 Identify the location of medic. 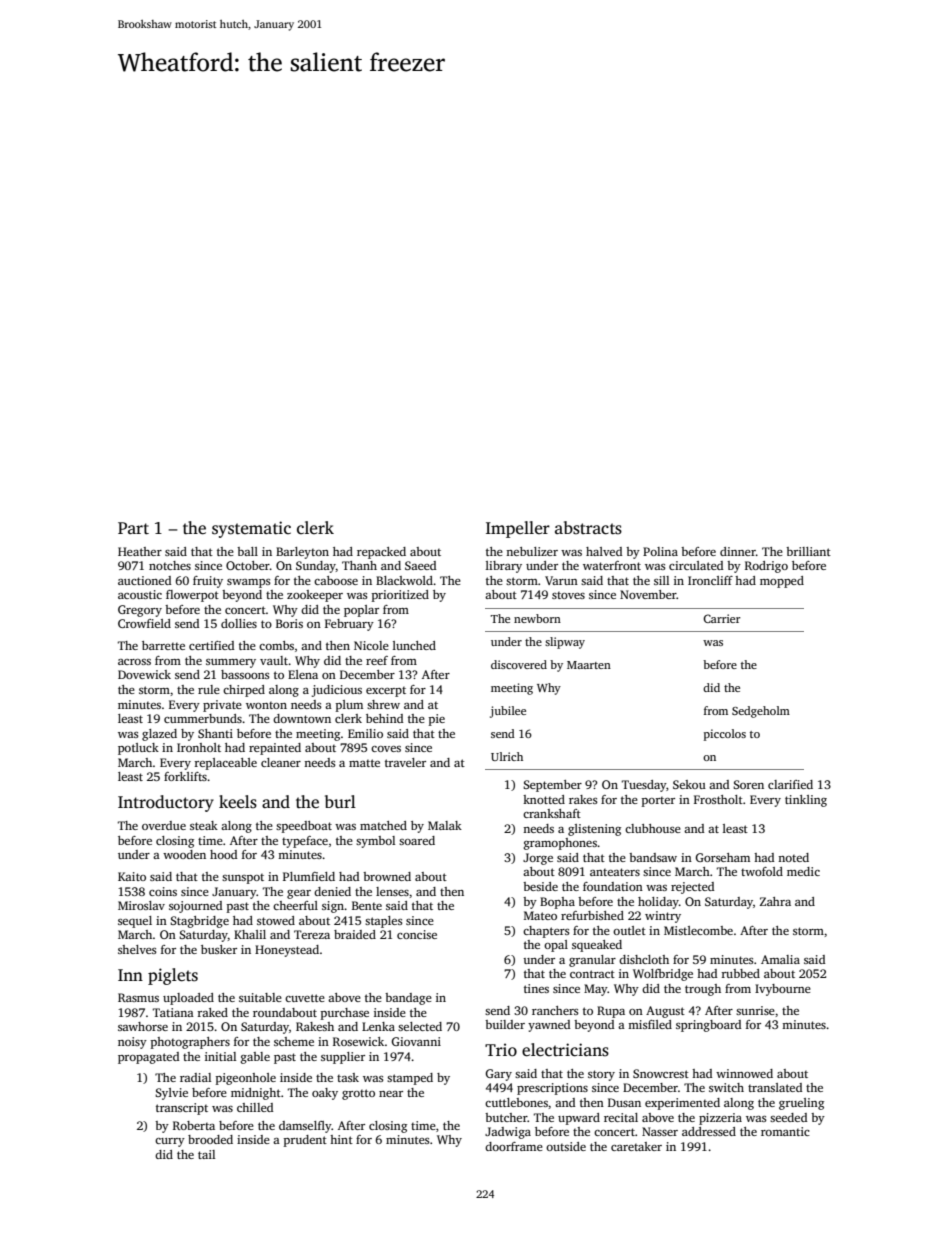
(803, 871).
